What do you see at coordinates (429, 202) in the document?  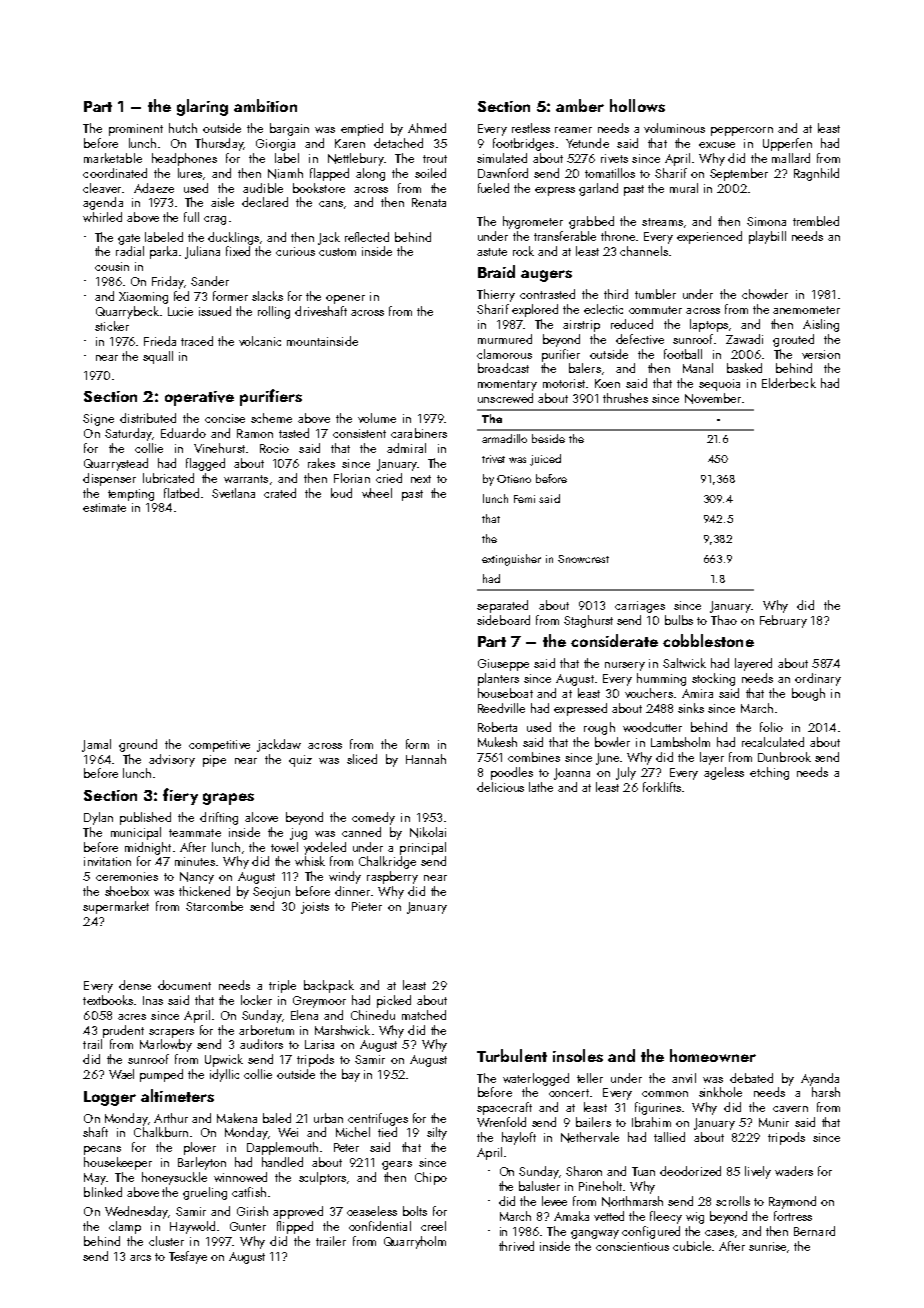 I see `Renata` at bounding box center [429, 202].
